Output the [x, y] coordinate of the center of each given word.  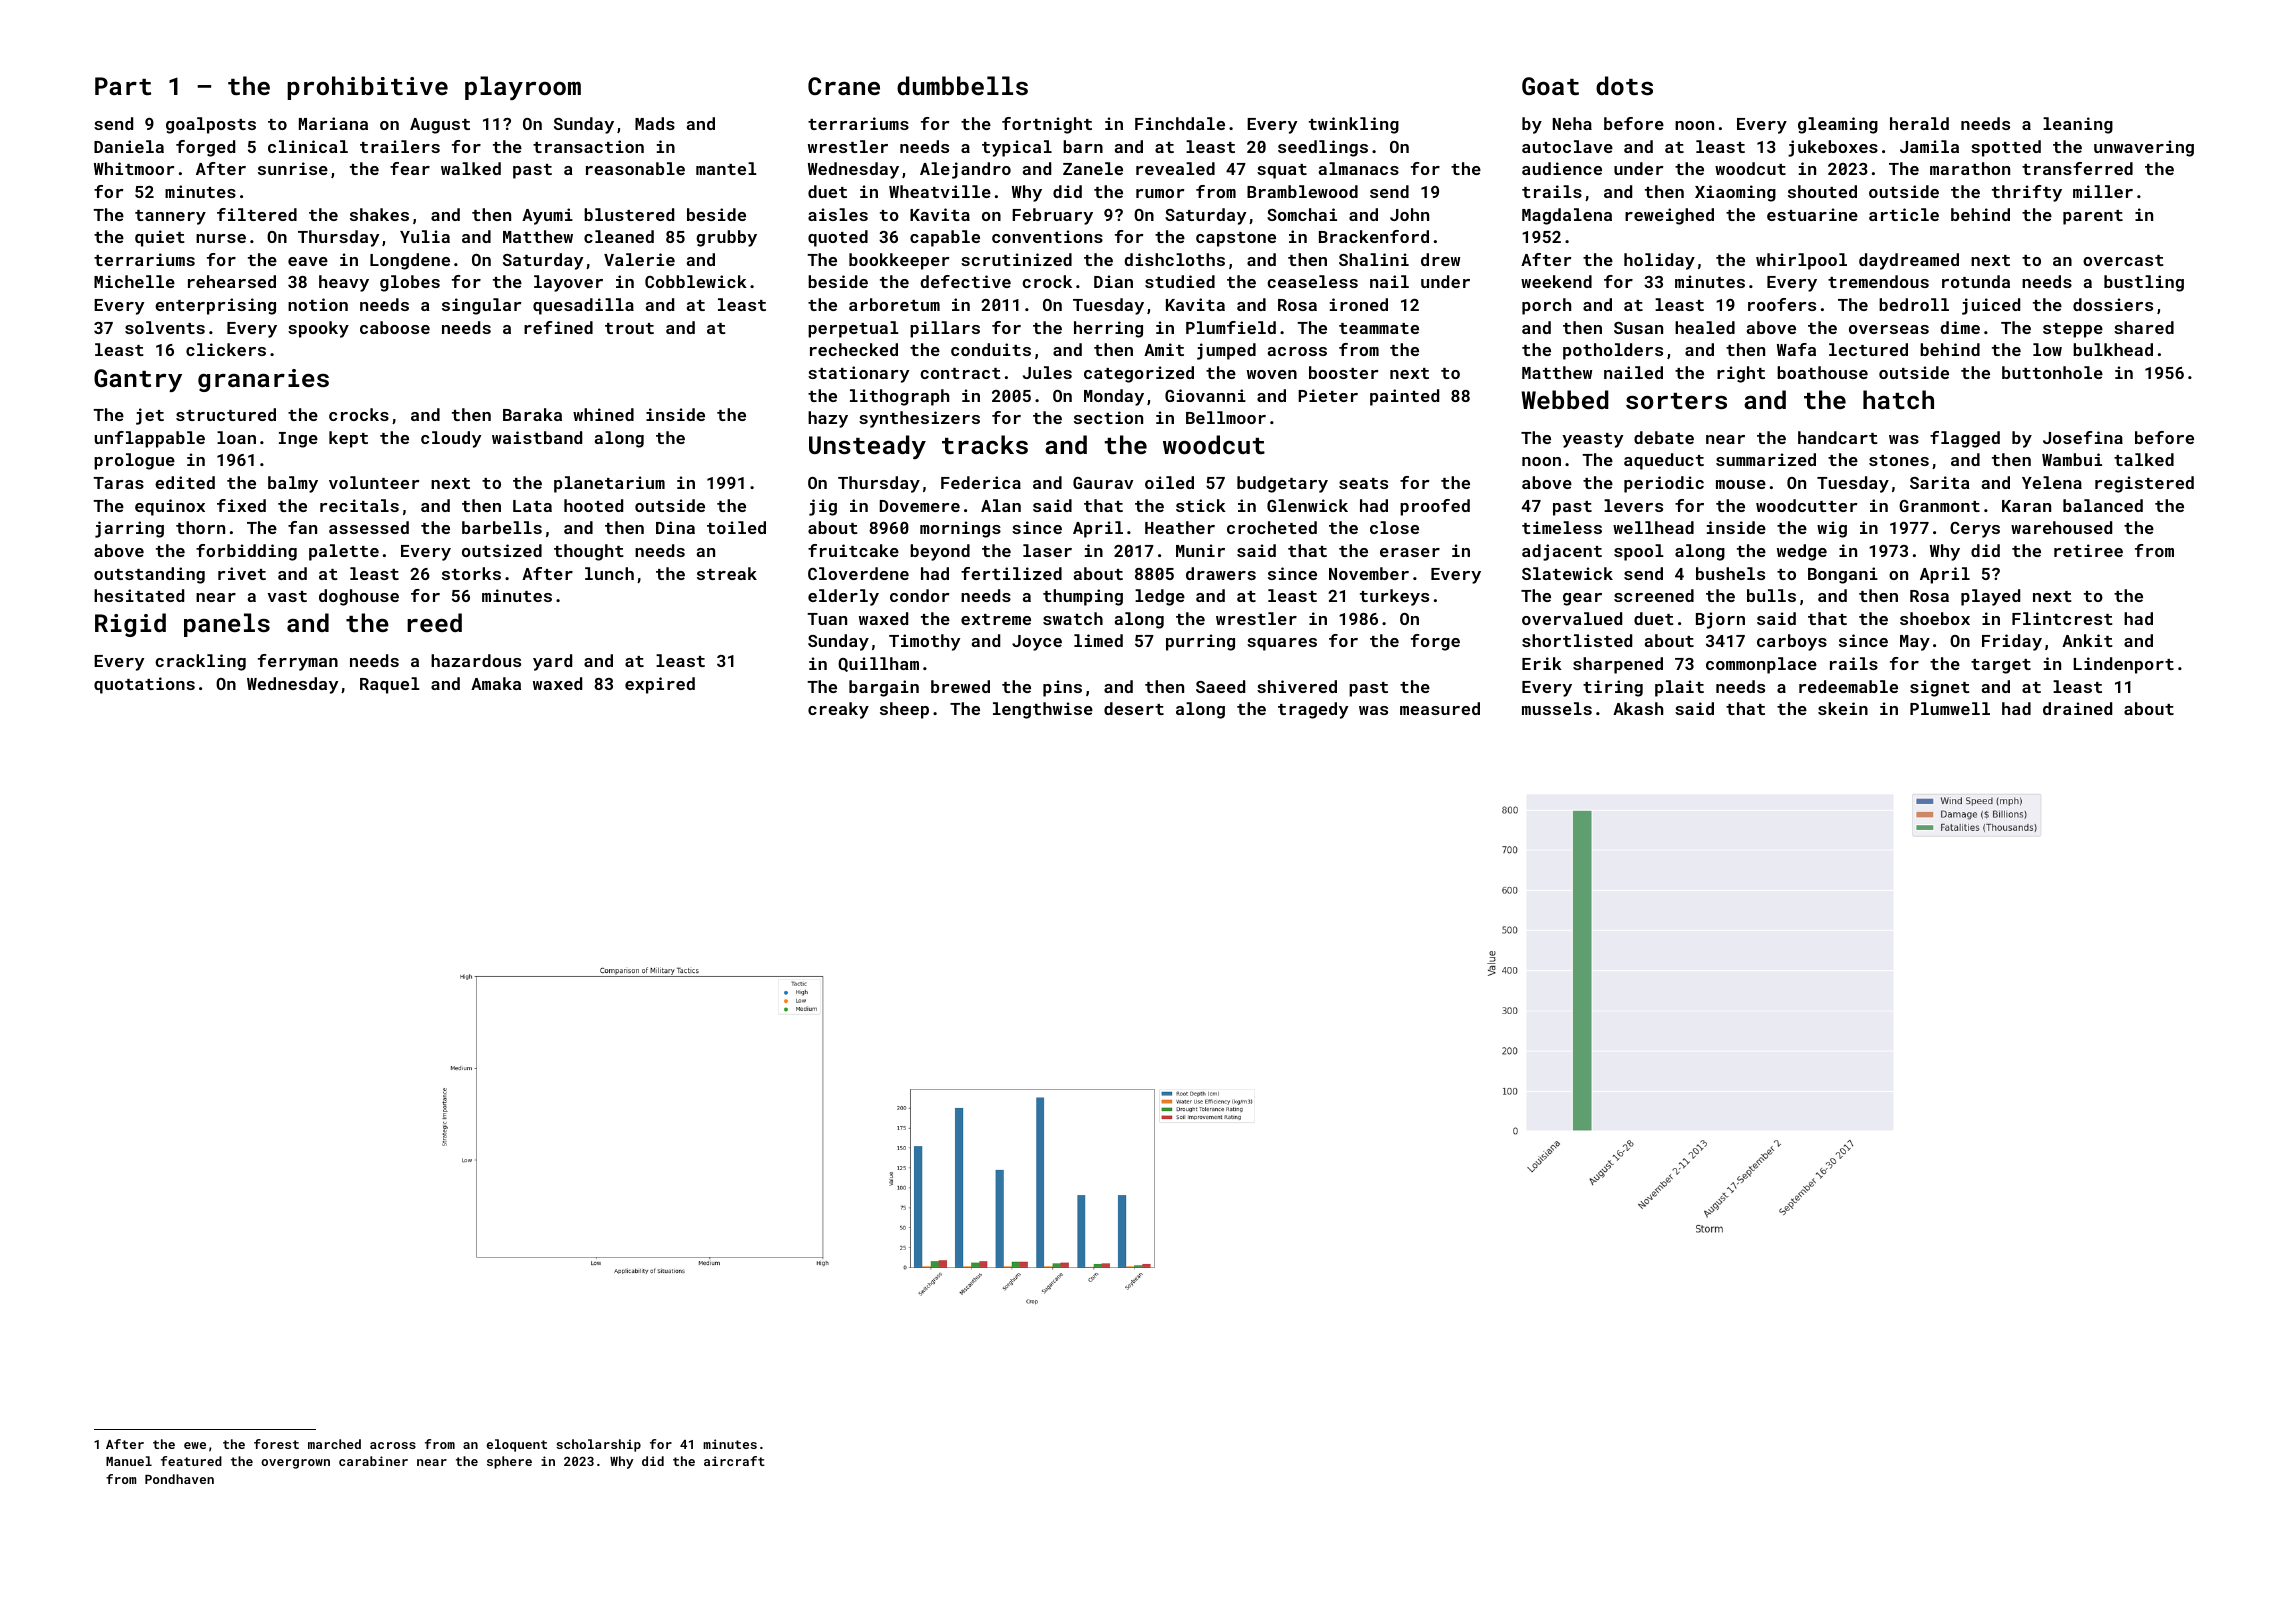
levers [1633, 505]
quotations [144, 685]
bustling [2144, 283]
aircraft [734, 1461]
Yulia [425, 236]
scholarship [598, 1445]
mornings [960, 529]
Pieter [1328, 395]
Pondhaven [179, 1479]
